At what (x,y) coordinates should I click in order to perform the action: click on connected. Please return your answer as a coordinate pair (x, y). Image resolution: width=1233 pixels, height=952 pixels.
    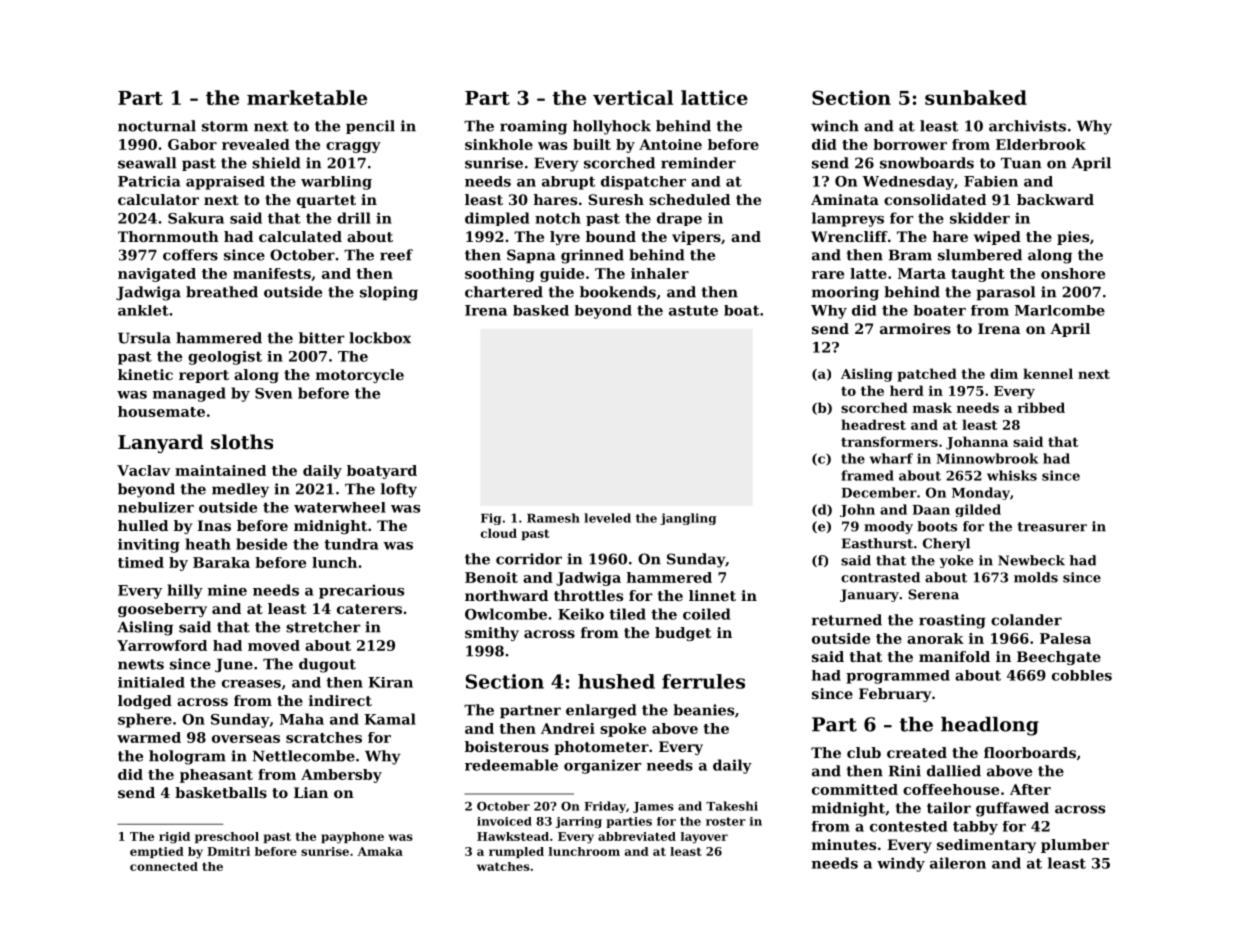
    Looking at the image, I should click on (164, 866).
